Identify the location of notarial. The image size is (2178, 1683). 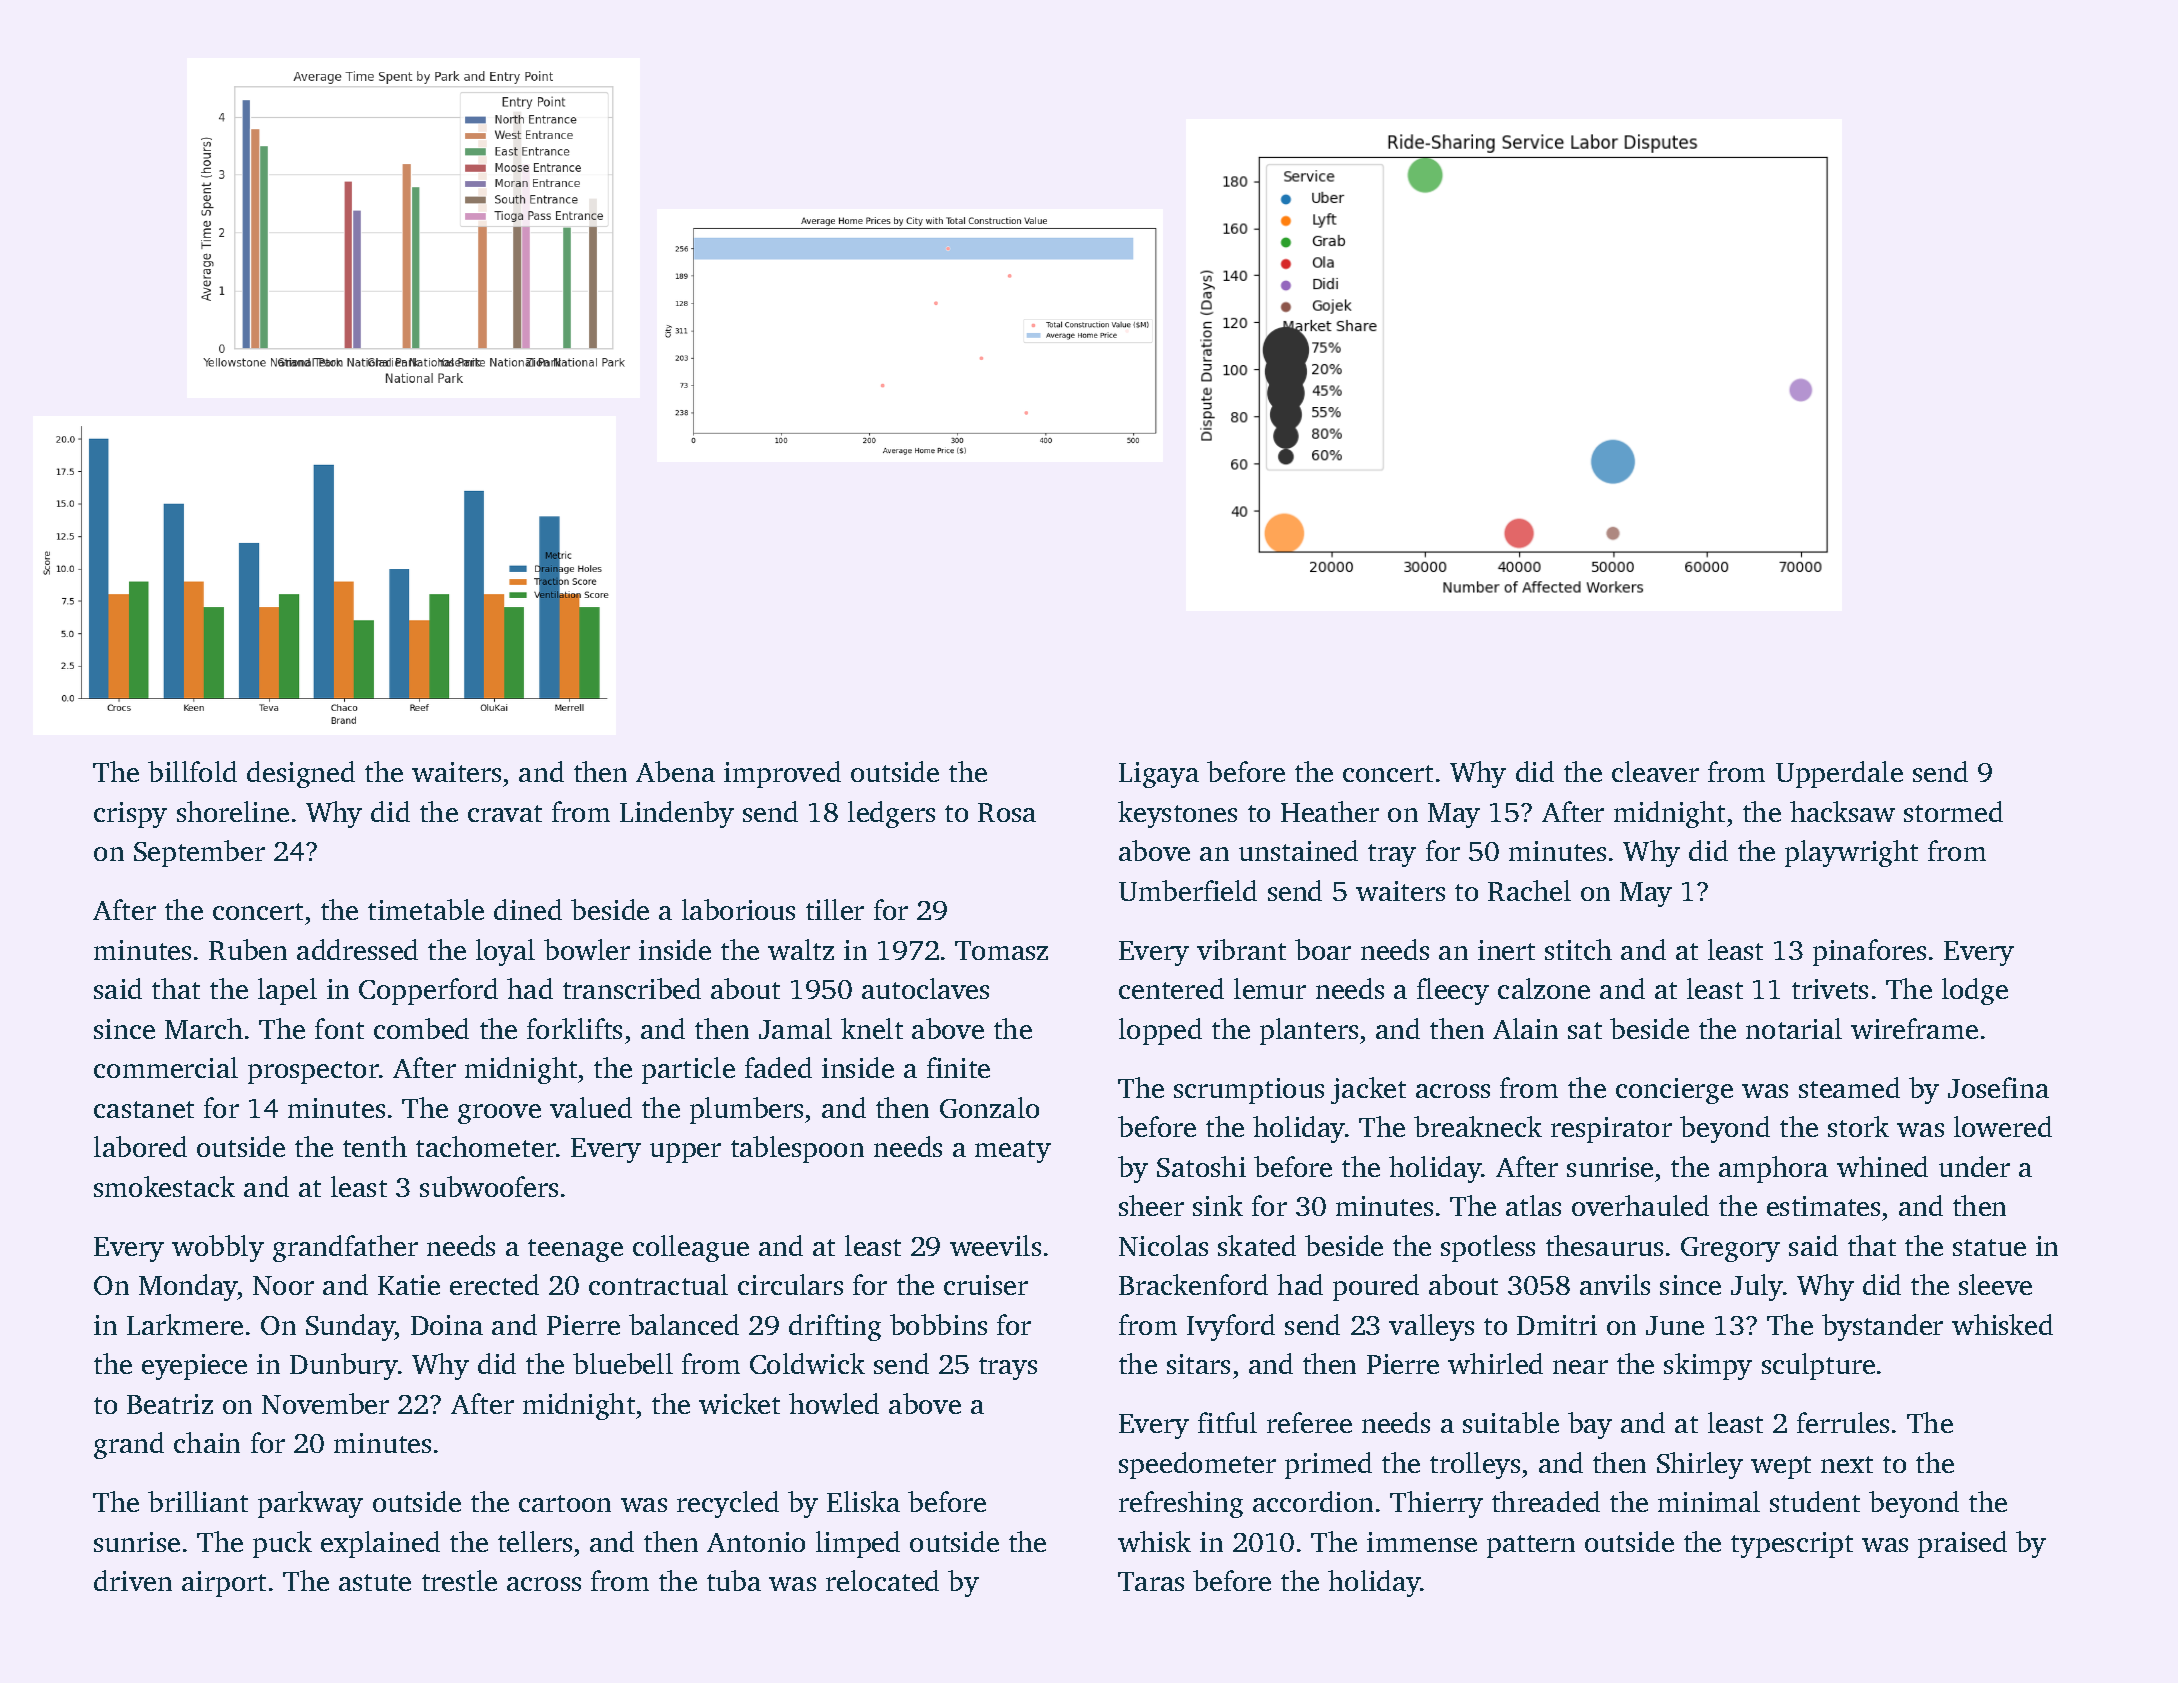
(1794, 1028).
